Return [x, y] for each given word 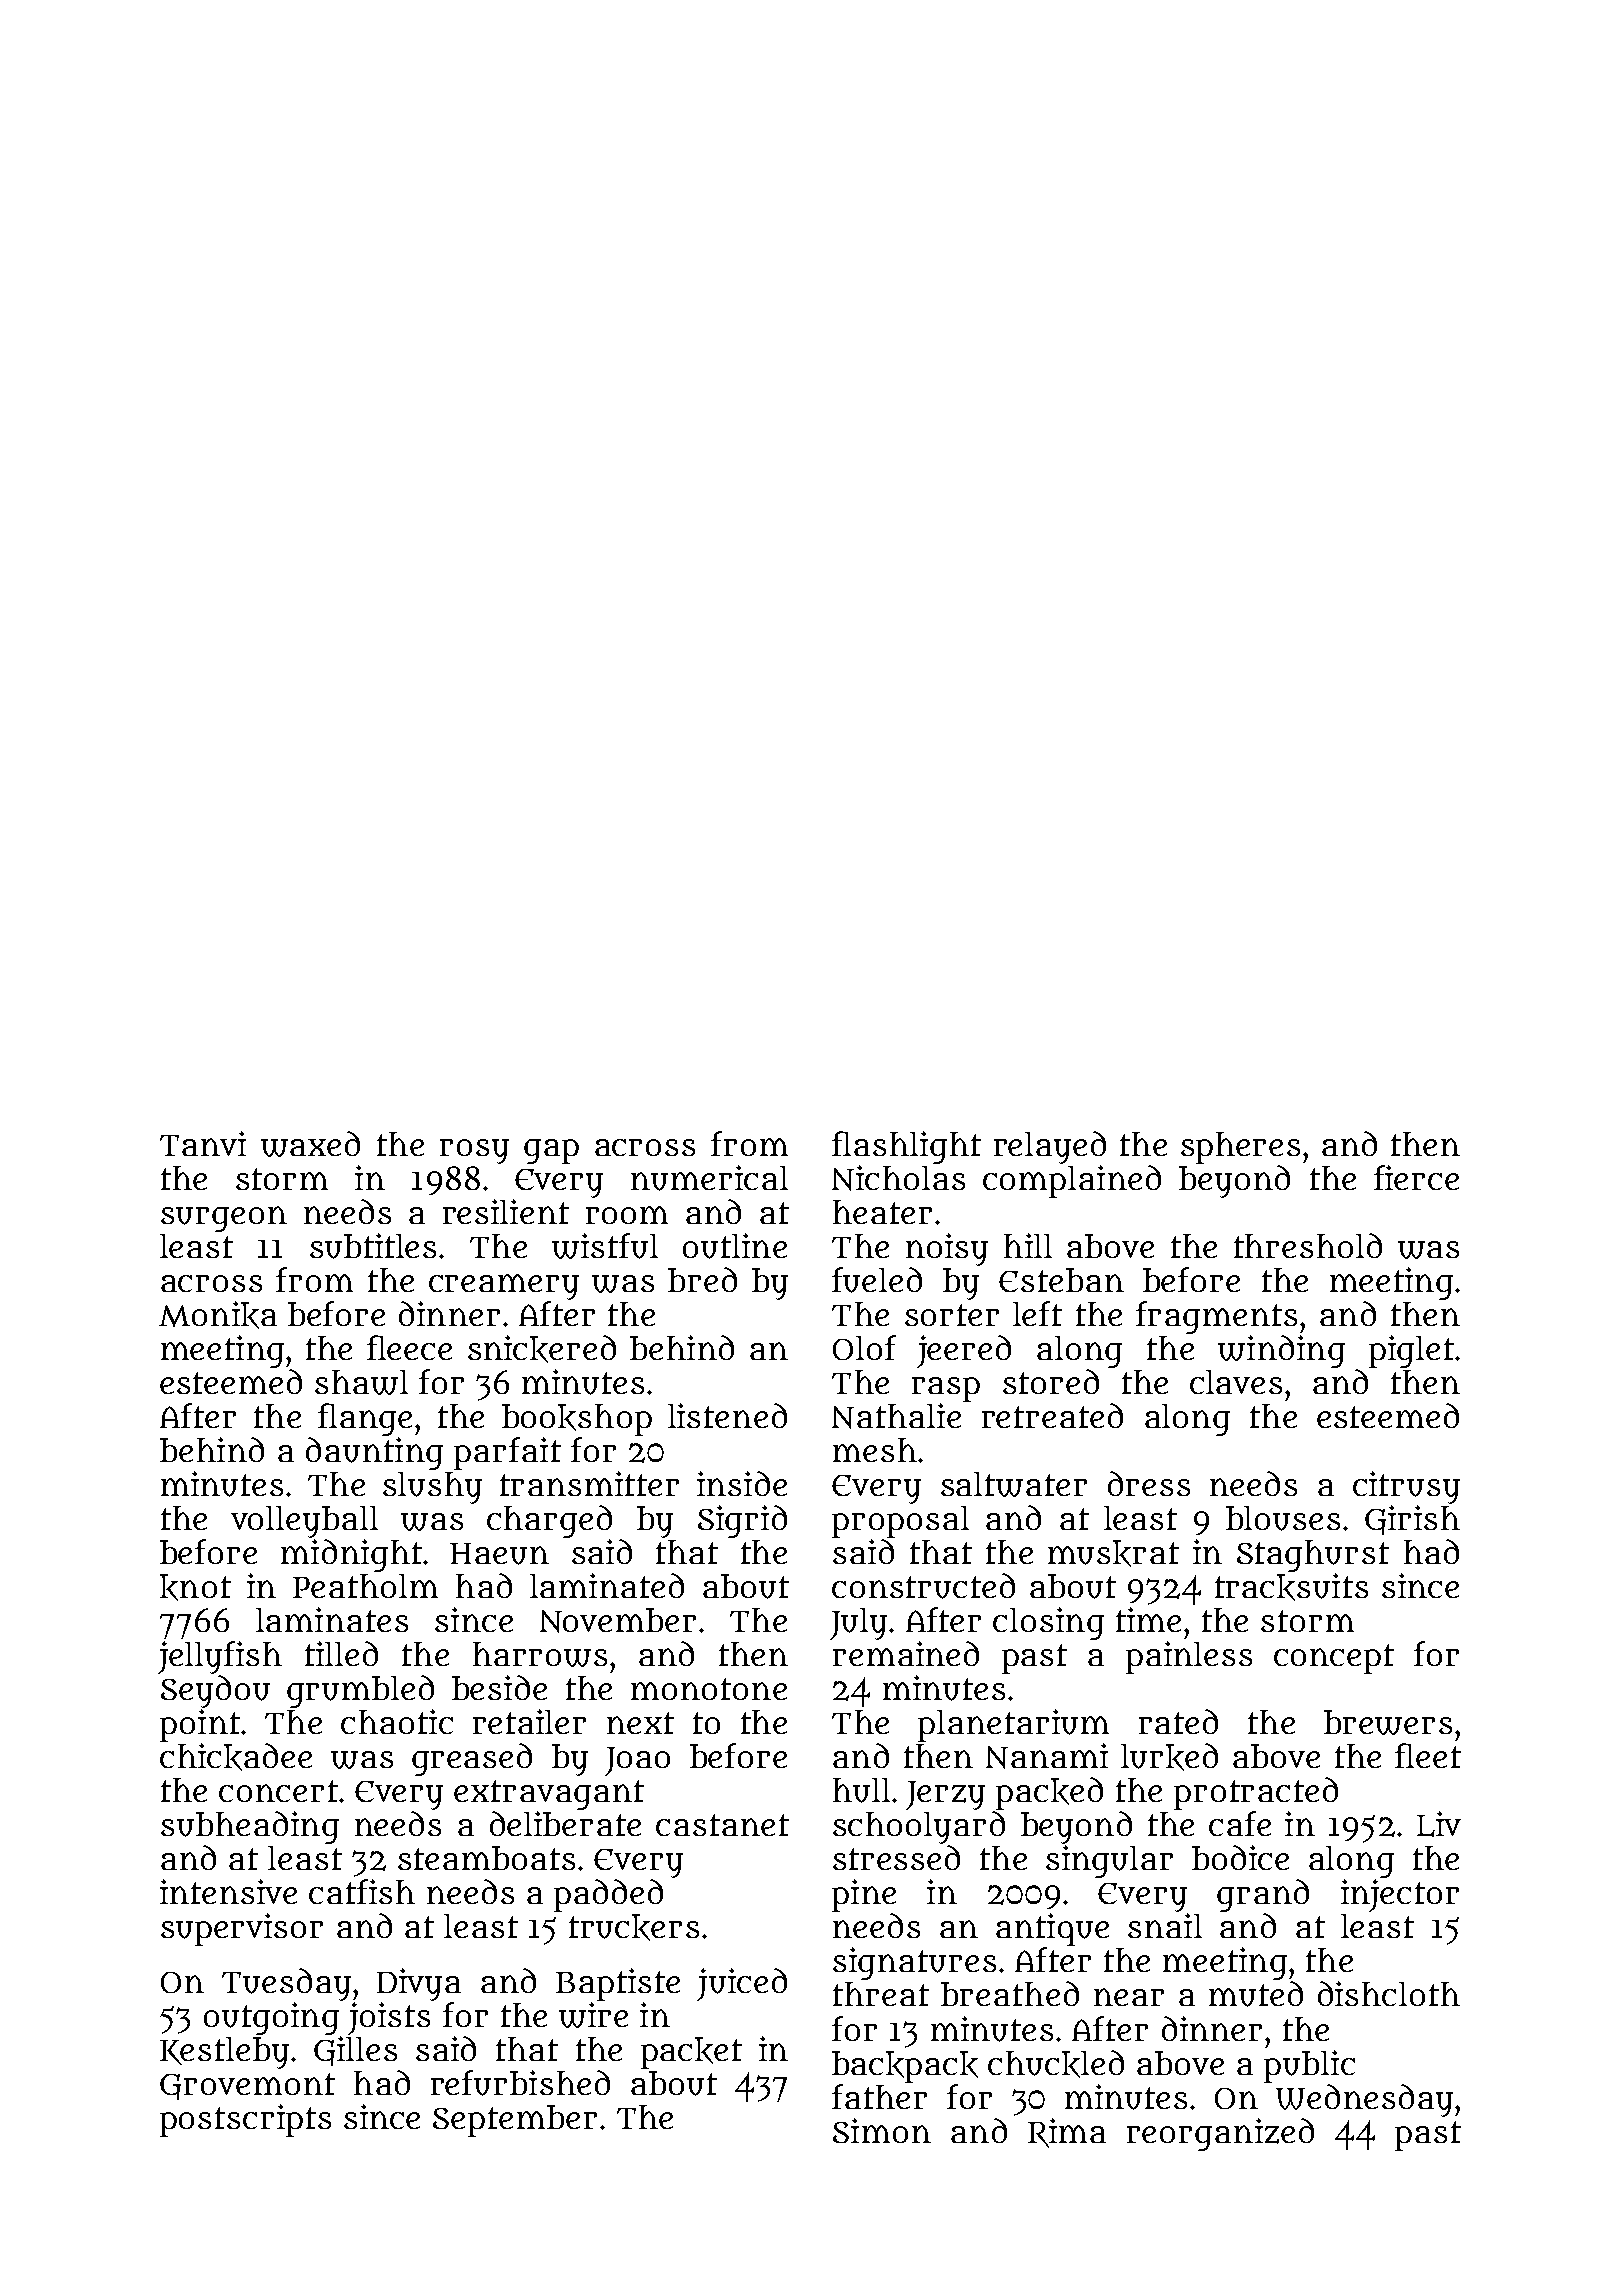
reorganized [1220, 2134]
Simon [882, 2130]
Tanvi [203, 1143]
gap [551, 1151]
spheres [1240, 1148]
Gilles [355, 2051]
